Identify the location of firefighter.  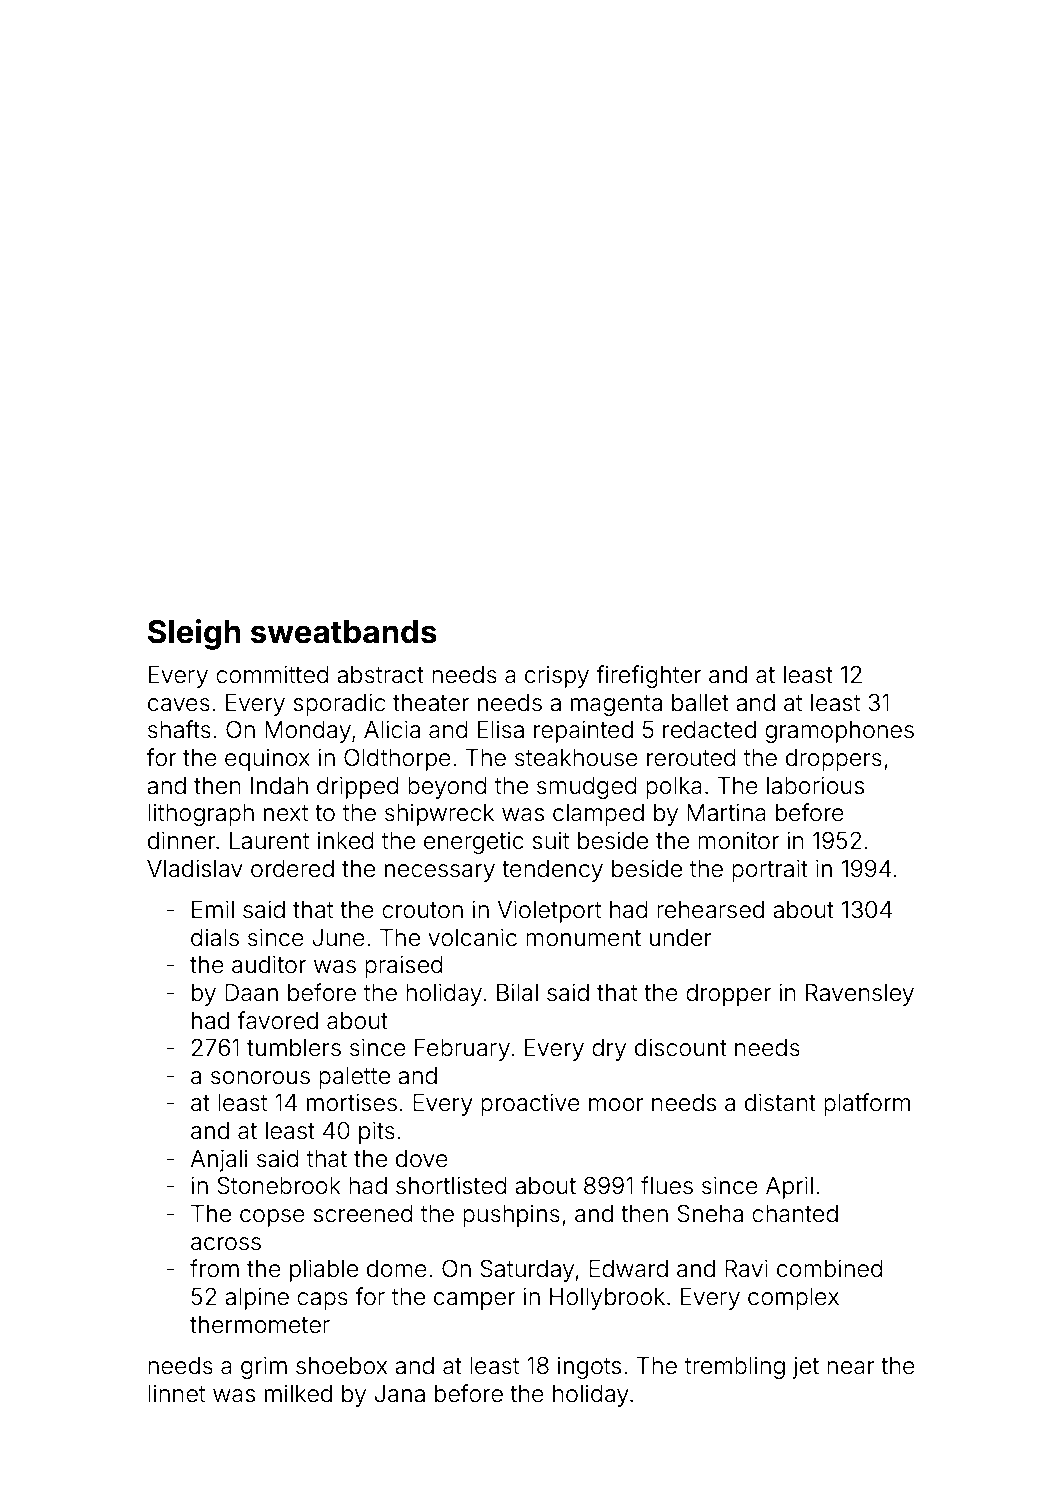
(648, 676).
